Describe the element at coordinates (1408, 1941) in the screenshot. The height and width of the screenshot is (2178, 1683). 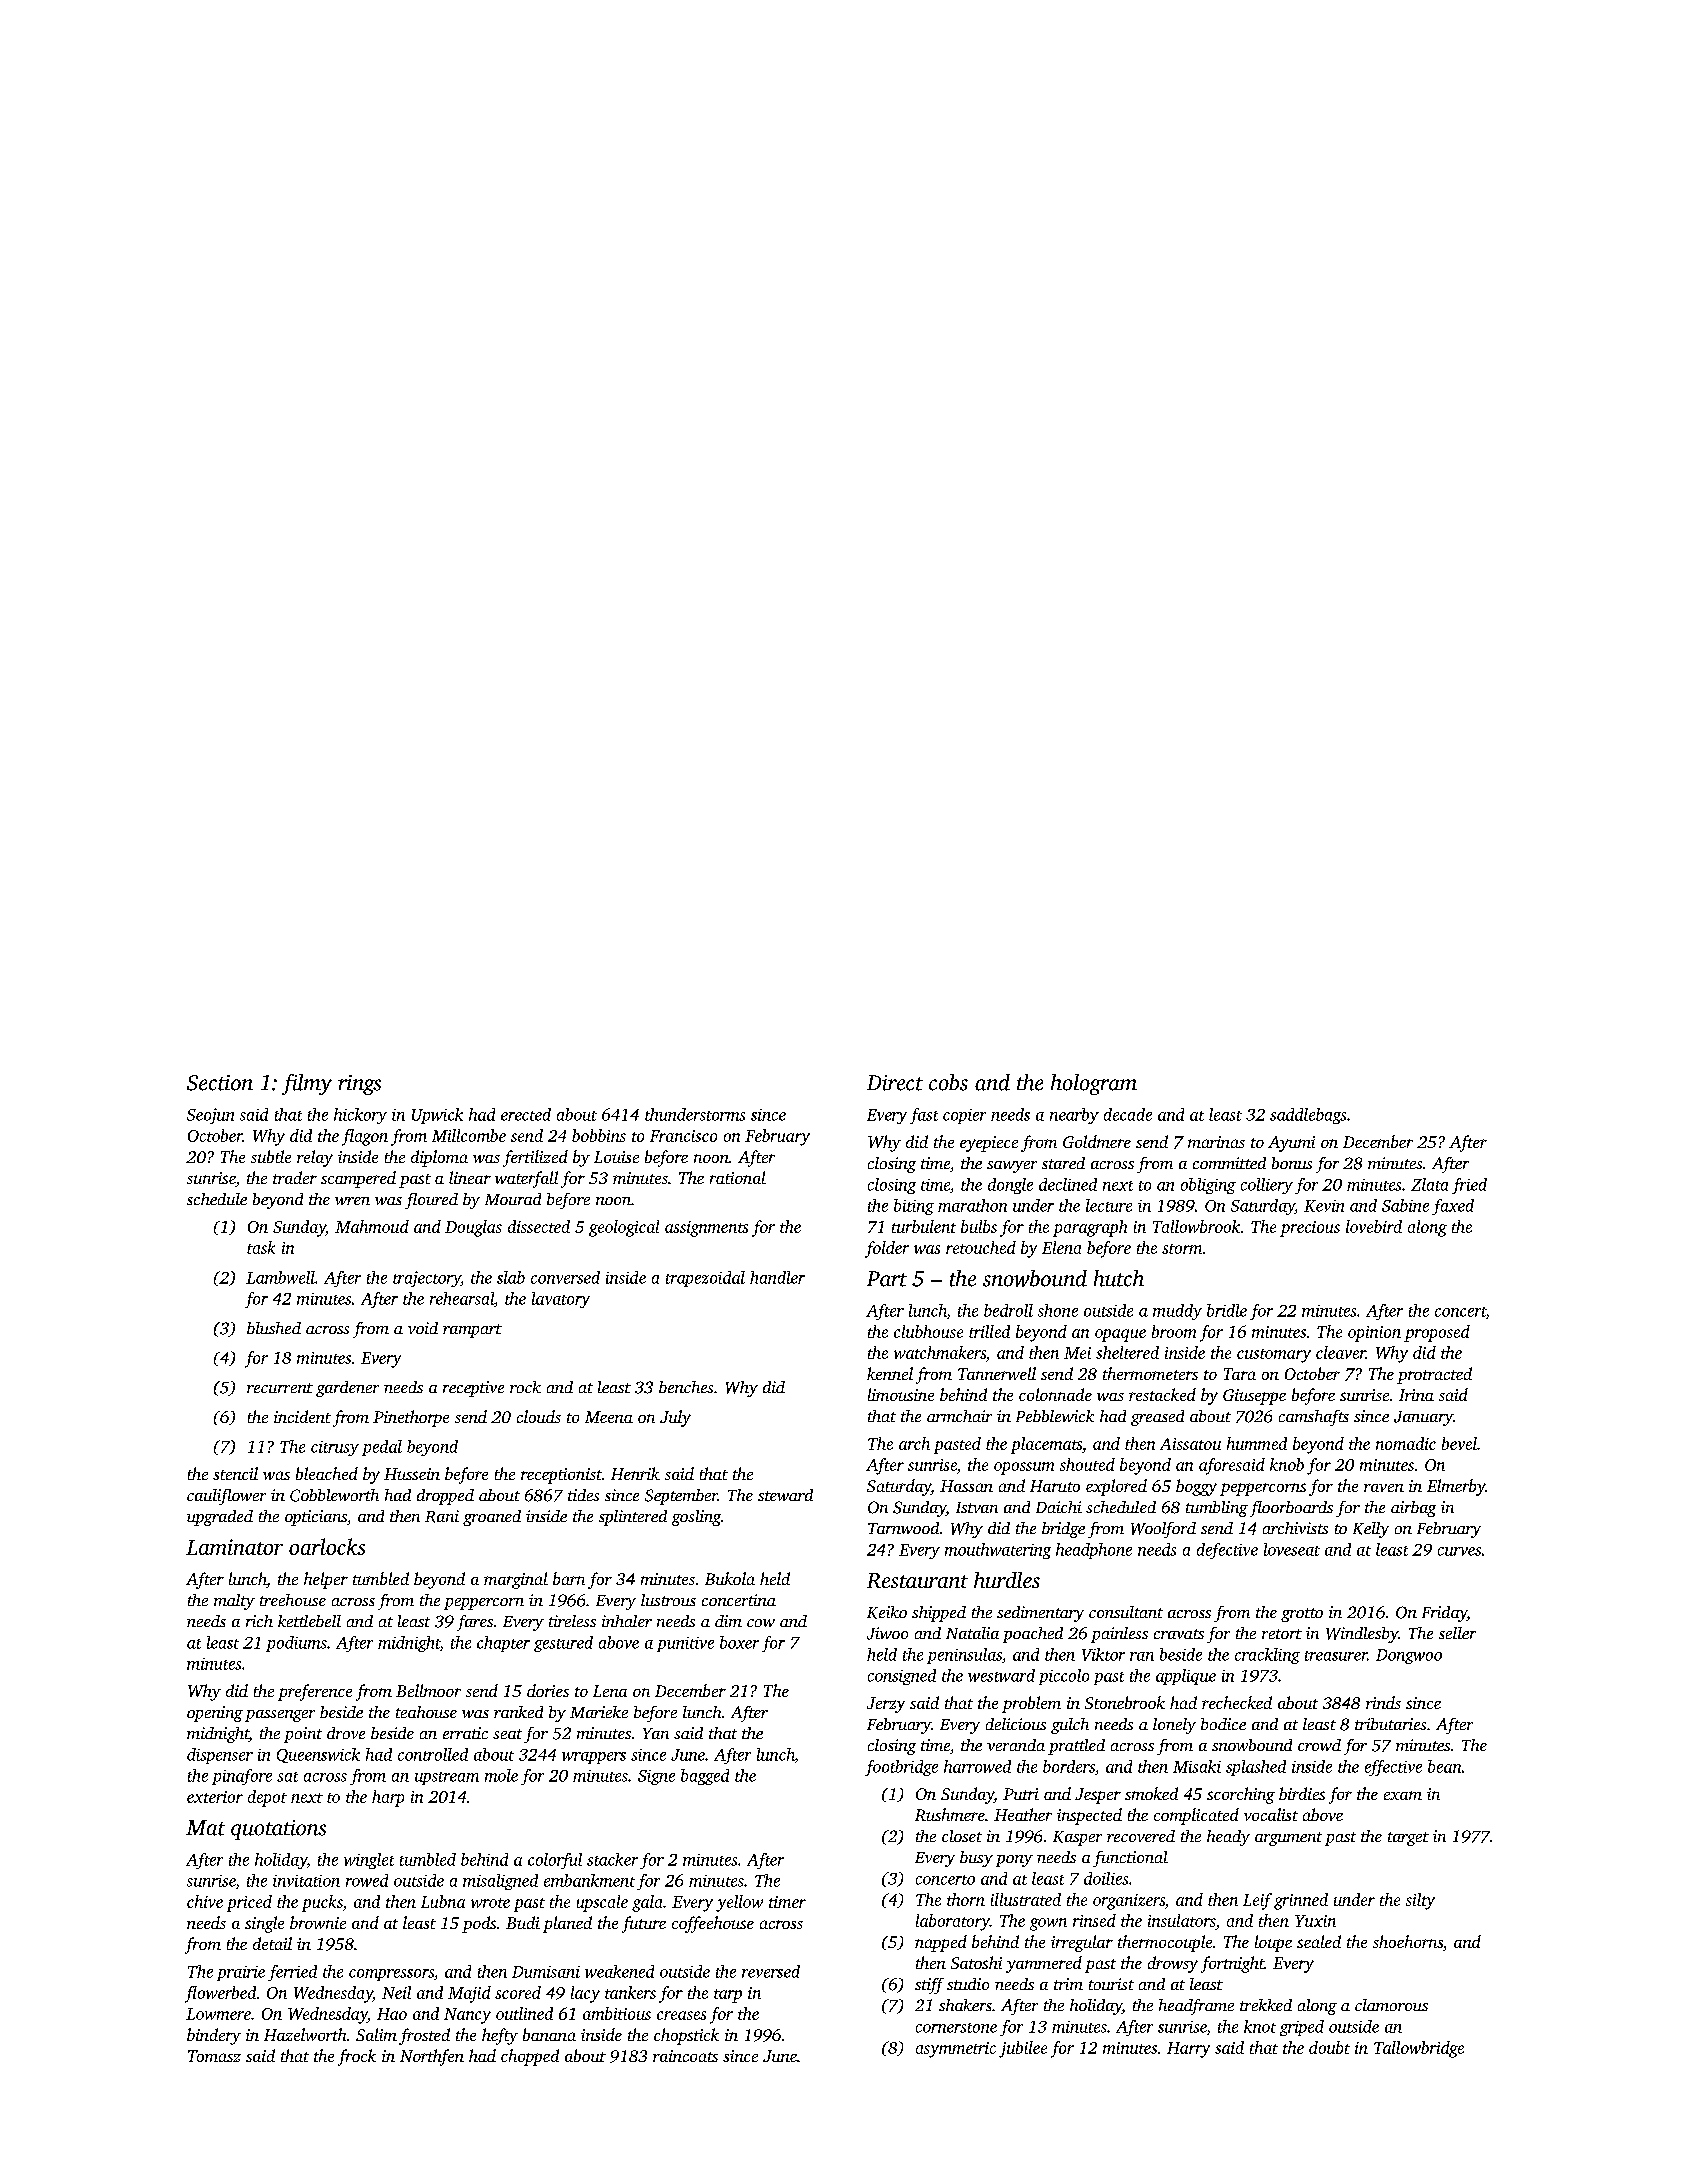
I see `shoehorns` at that location.
